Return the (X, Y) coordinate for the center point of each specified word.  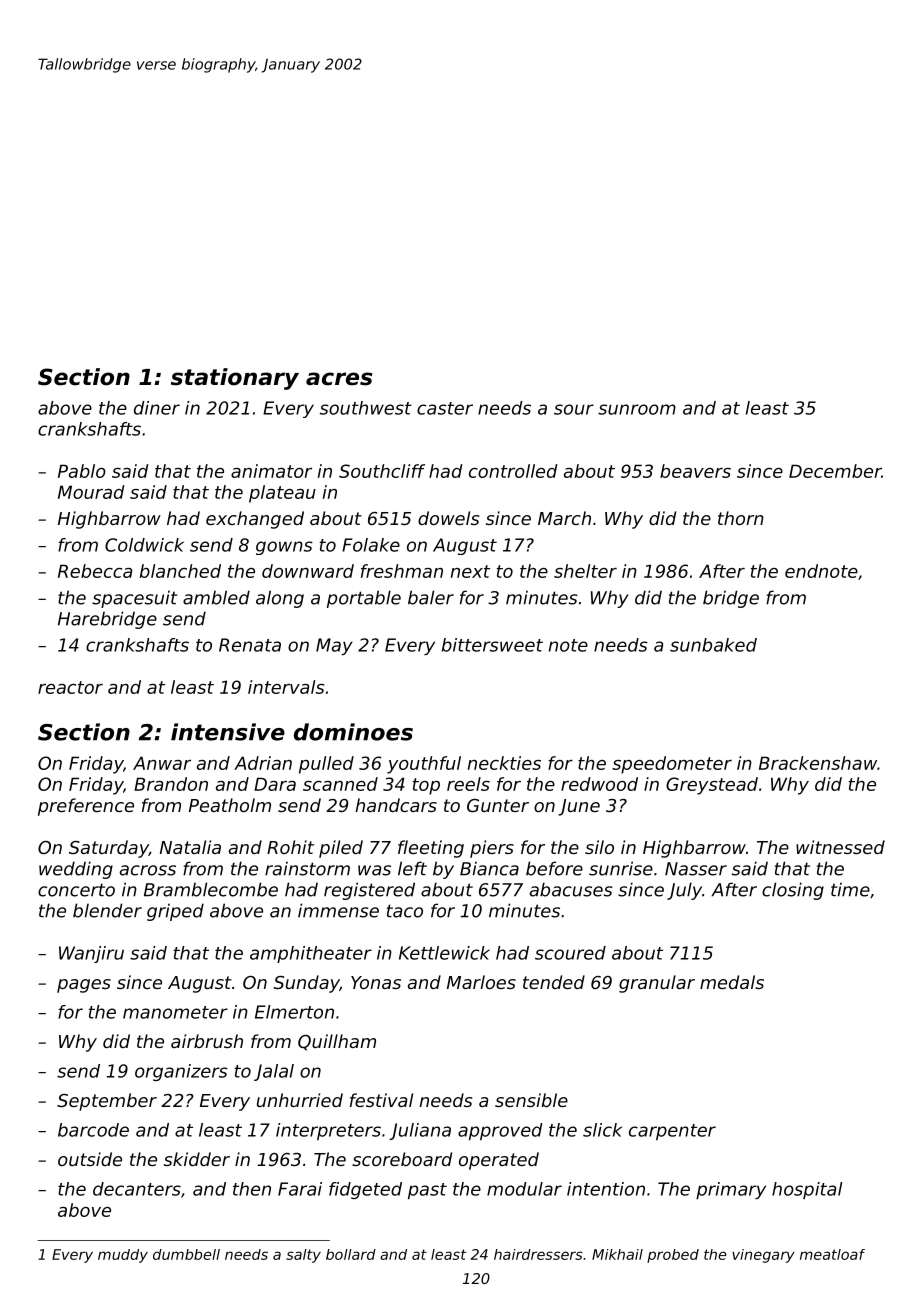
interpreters (328, 1131)
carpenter (672, 1132)
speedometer (672, 765)
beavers (695, 471)
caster (445, 408)
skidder (197, 1159)
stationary (235, 379)
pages (84, 986)
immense (338, 910)
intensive (228, 732)
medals (732, 982)
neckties (504, 763)
